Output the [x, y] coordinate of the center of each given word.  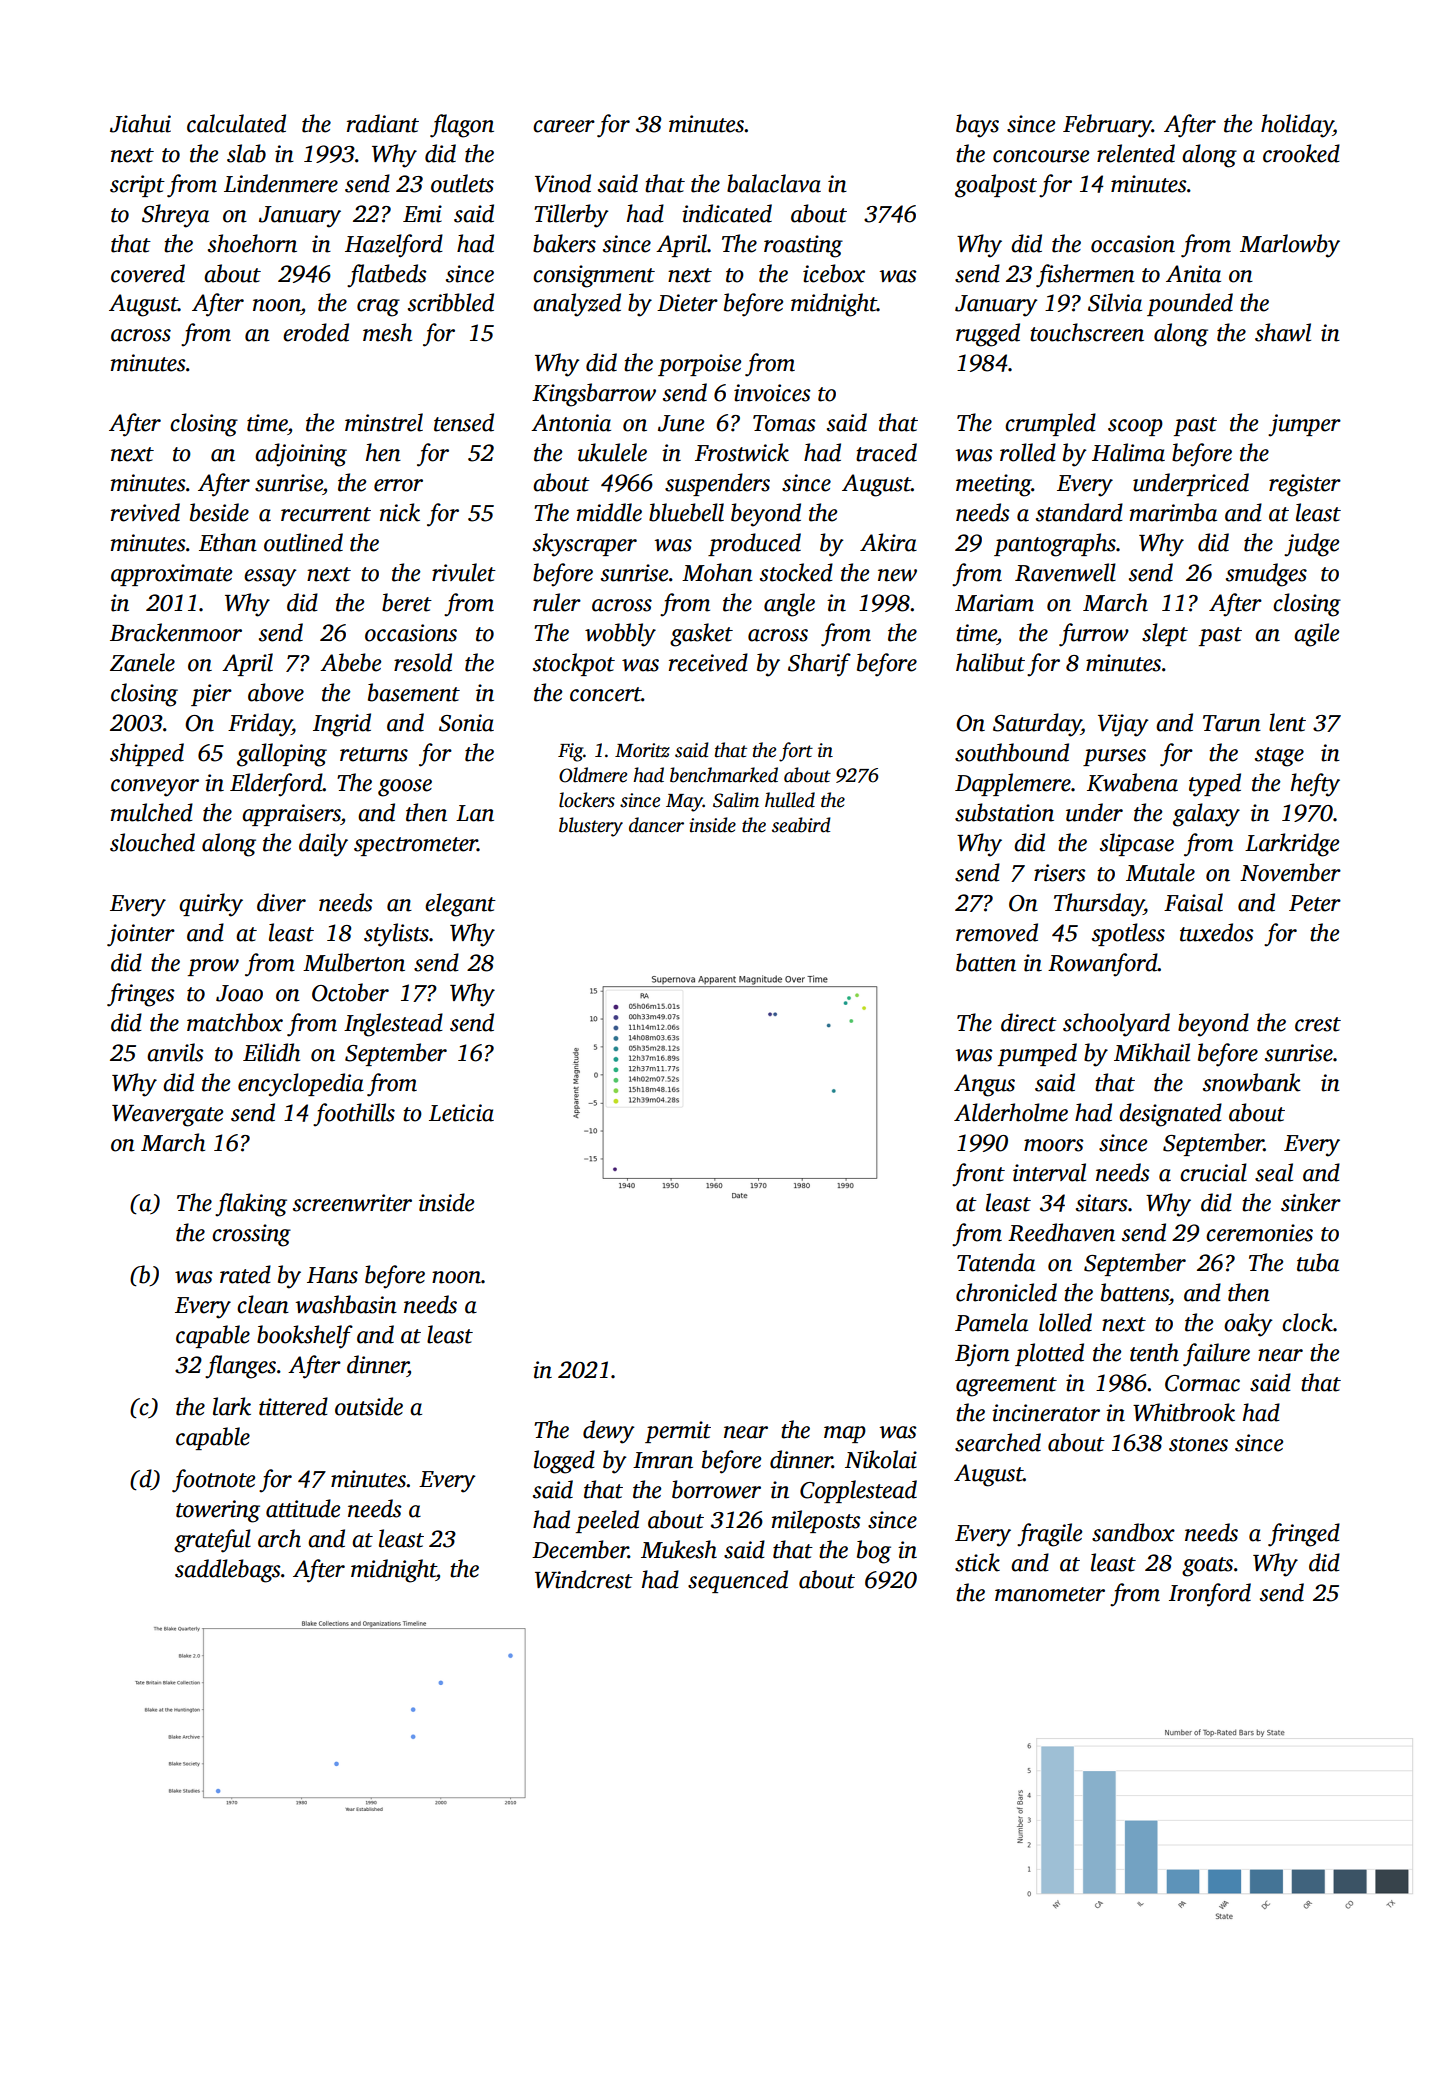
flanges [240, 1367]
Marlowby [1290, 246]
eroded [316, 332]
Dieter [687, 303]
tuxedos [1217, 932]
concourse [1041, 156]
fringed [1304, 1535]
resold [423, 662]
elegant [460, 905]
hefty [1315, 785]
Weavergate [167, 1116]
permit [678, 1432]
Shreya [175, 216]
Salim [736, 800]
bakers [564, 243]
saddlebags [228, 1571]
